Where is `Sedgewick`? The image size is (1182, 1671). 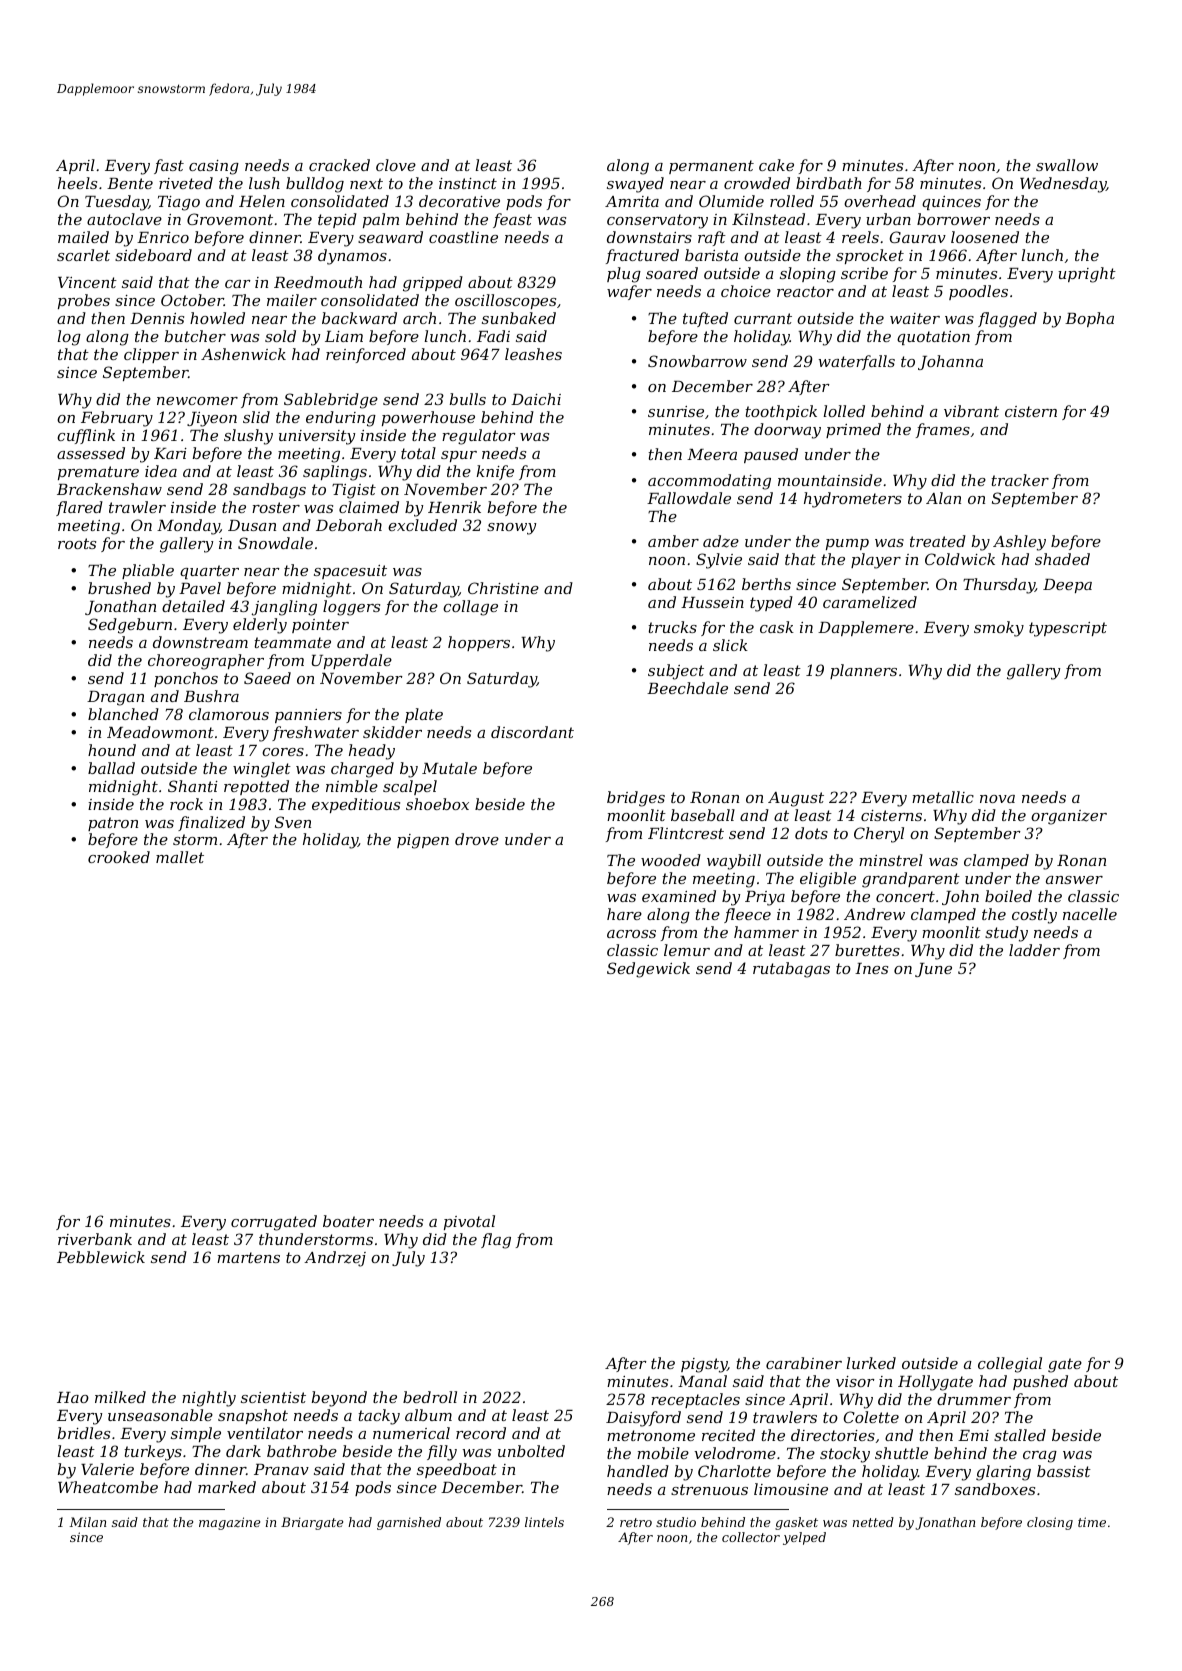
Sedgewick is located at coordinates (648, 970).
